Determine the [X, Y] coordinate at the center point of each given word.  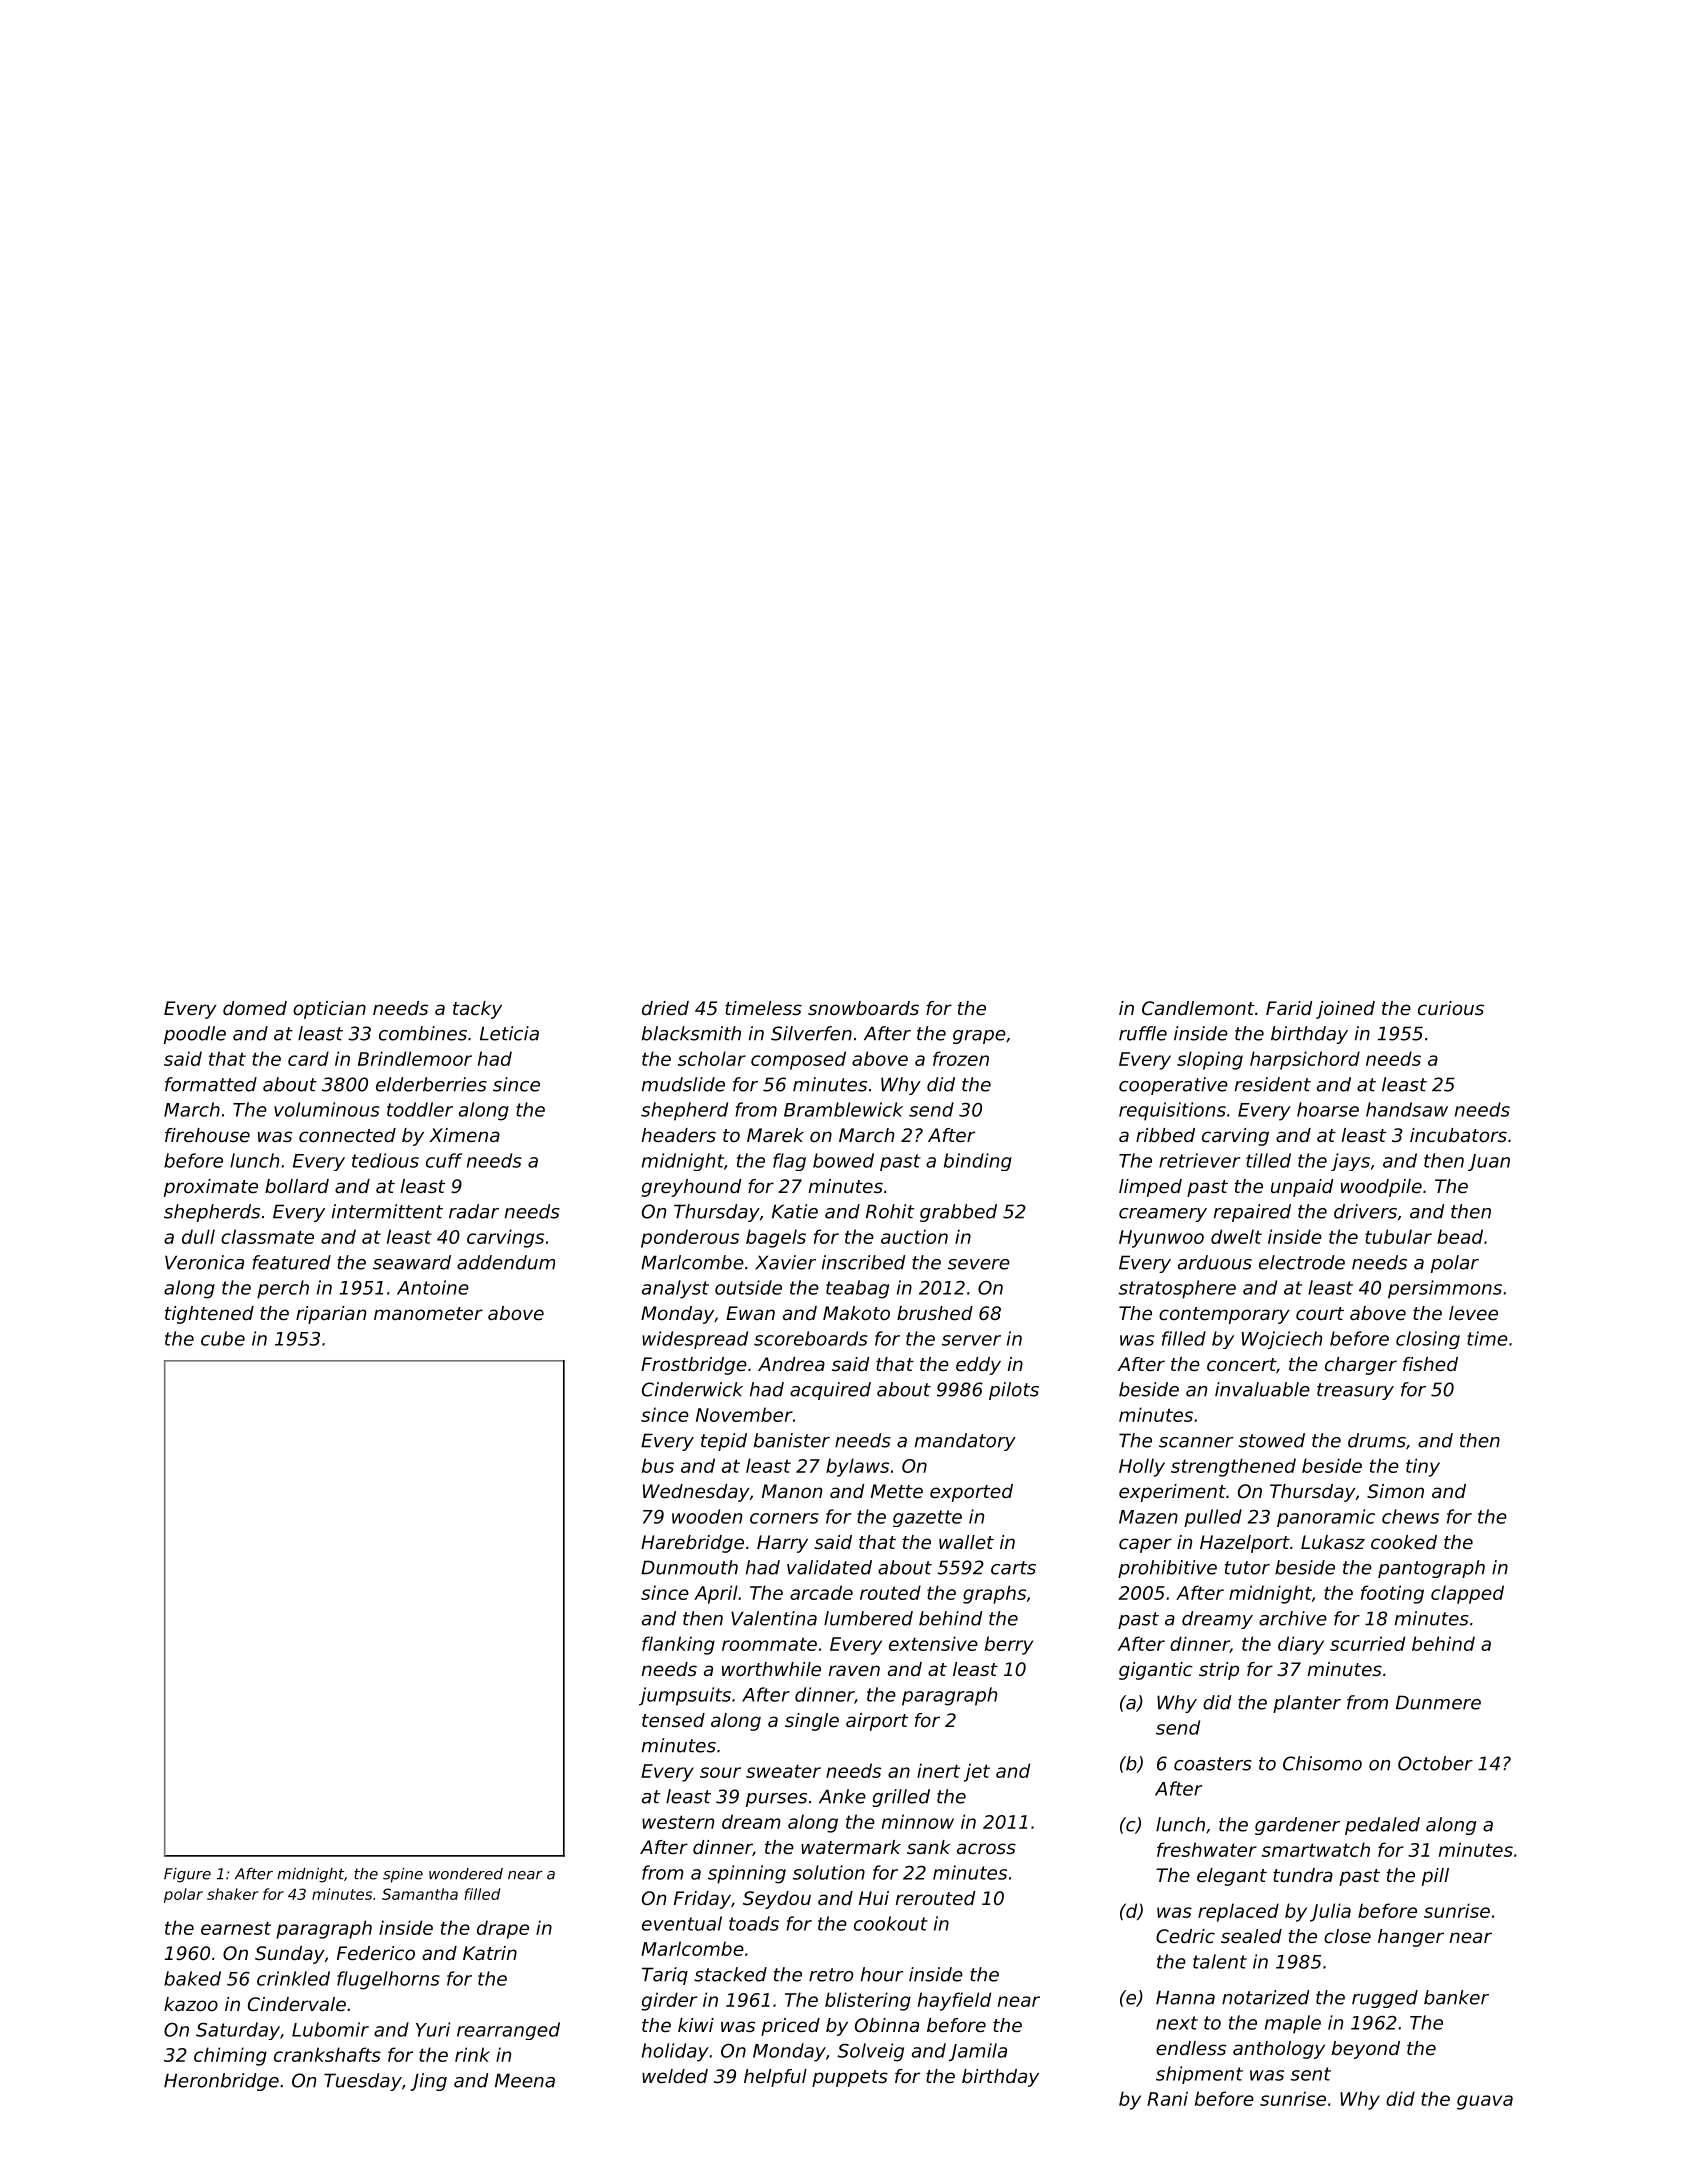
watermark [851, 1847]
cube [223, 1338]
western [678, 1822]
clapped [1467, 1594]
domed [255, 1008]
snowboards [863, 1008]
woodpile [1381, 1188]
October [1435, 1763]
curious [1451, 1008]
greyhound [691, 1188]
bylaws [857, 1467]
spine [403, 1875]
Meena [525, 2080]
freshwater [1207, 1849]
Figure [187, 1875]
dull [198, 1236]
